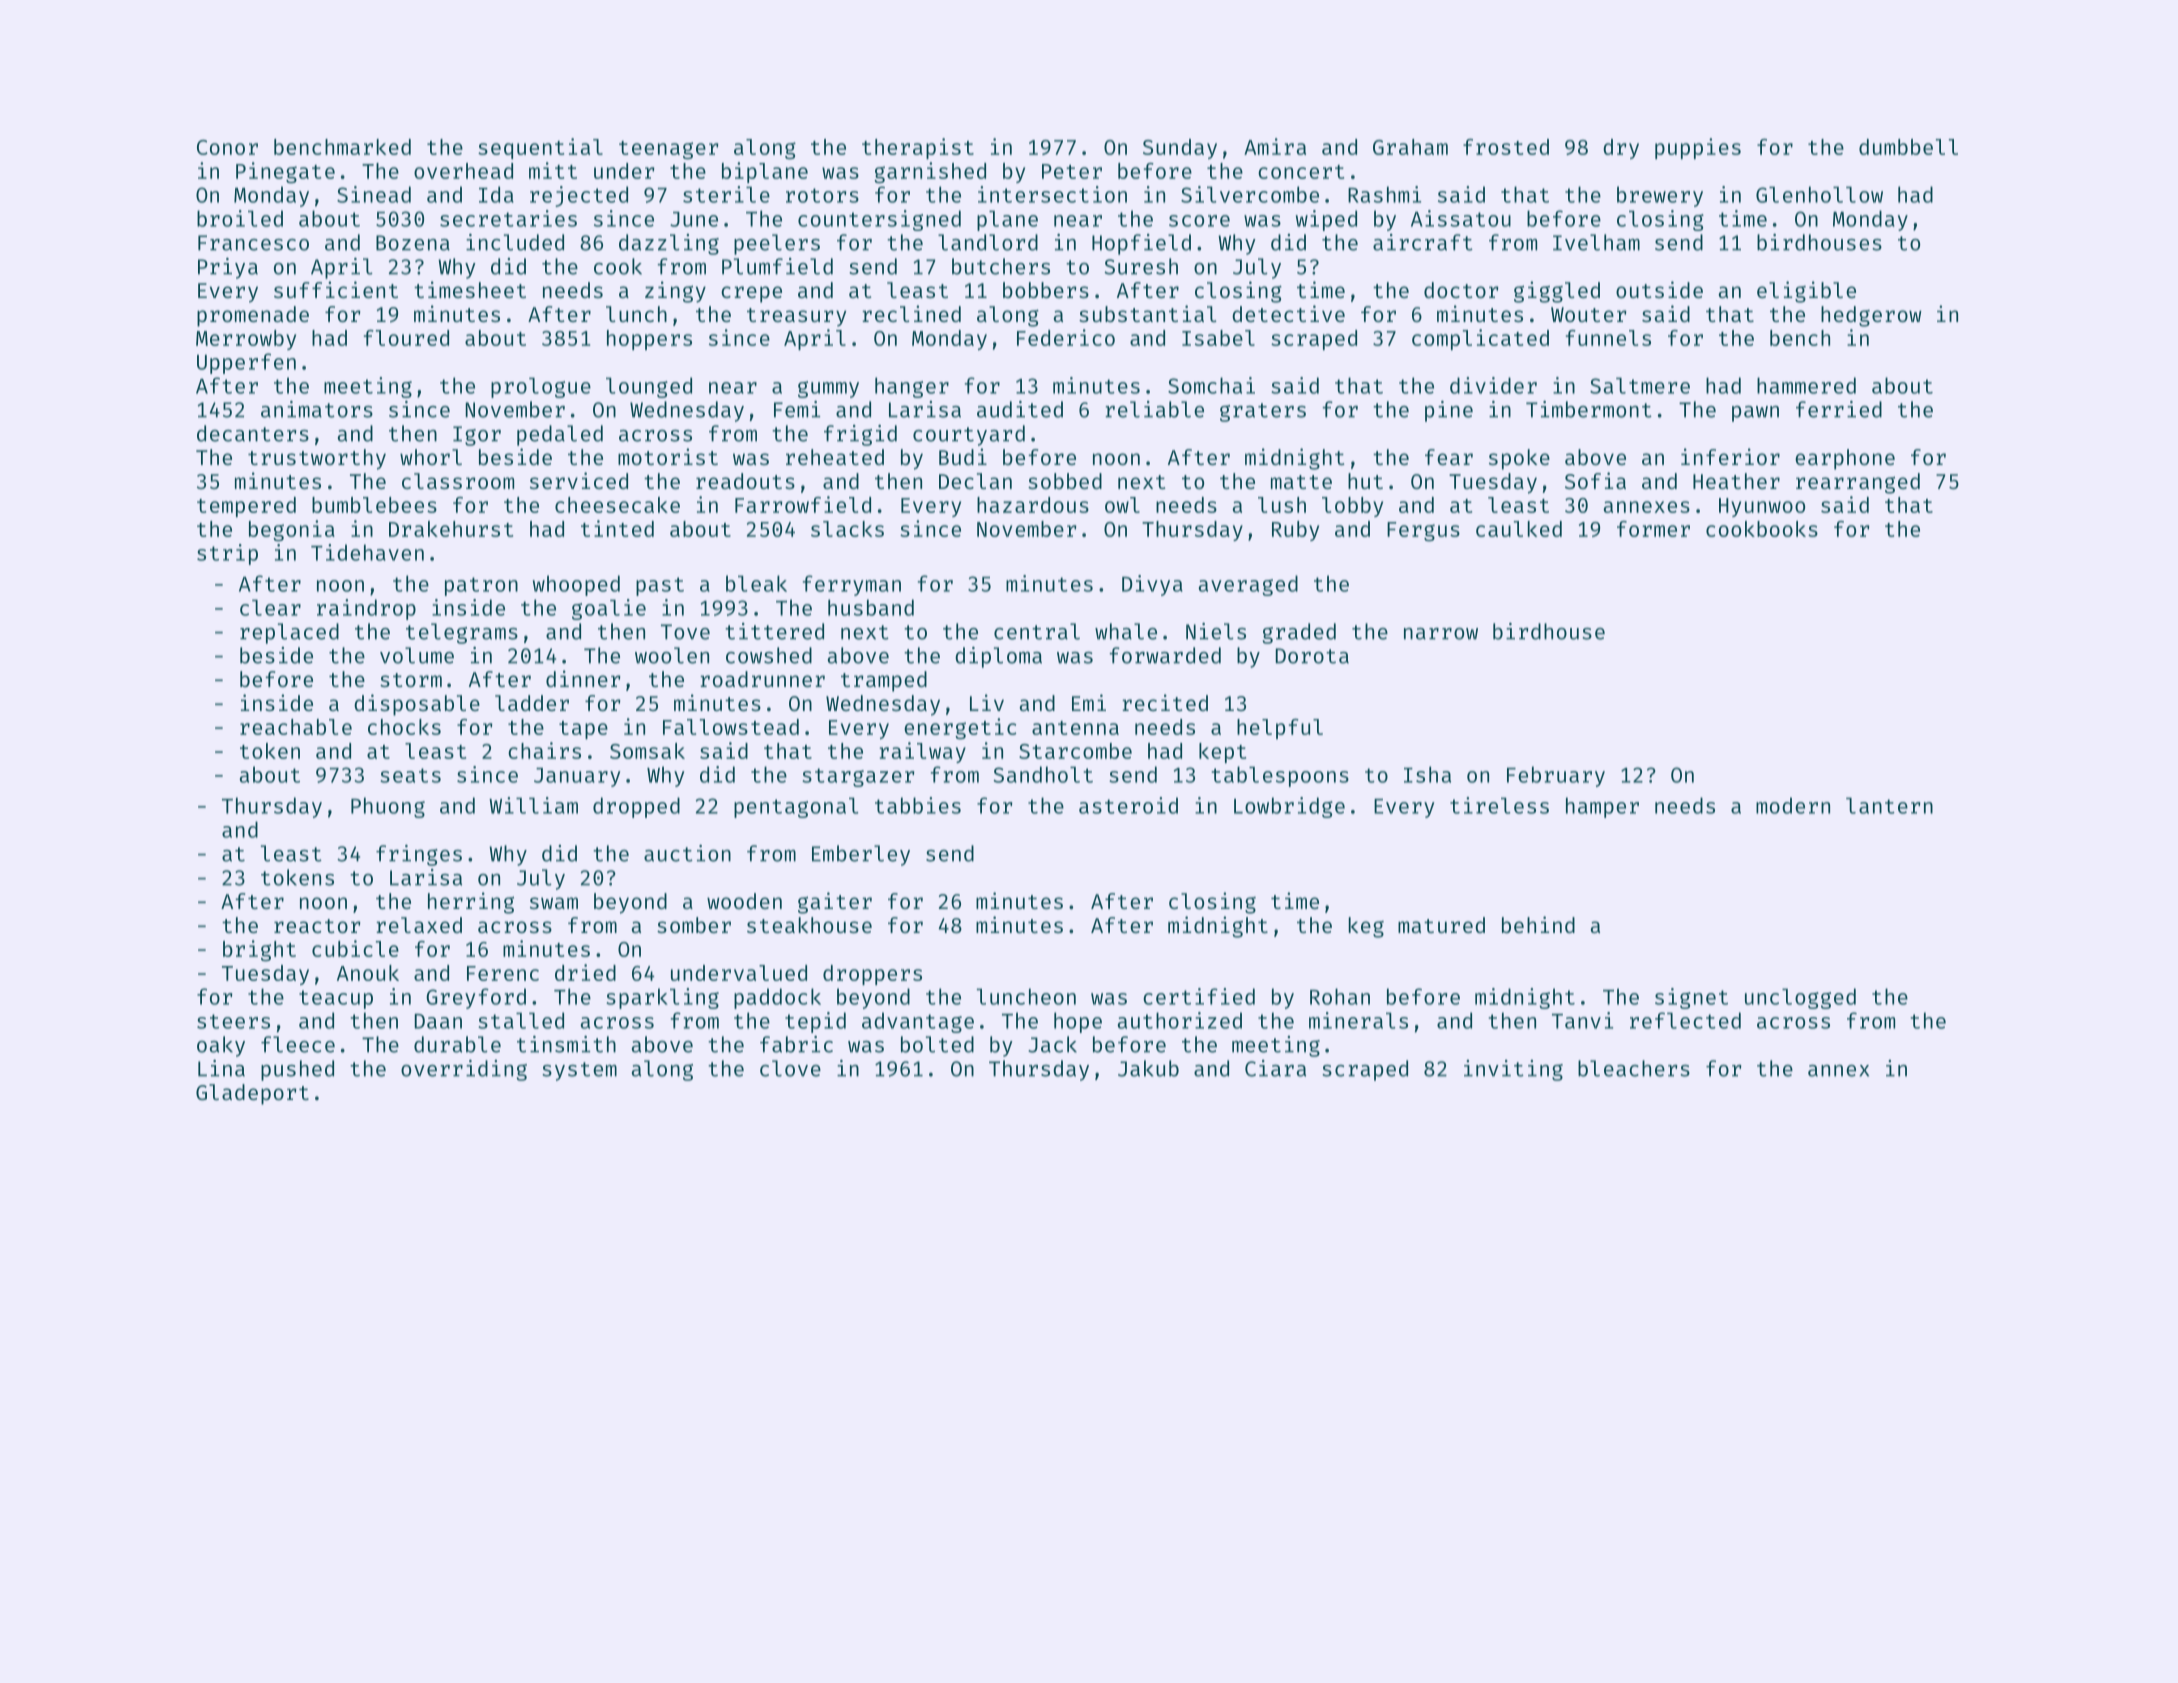 The width and height of the image is (2178, 1683). What do you see at coordinates (233, 1021) in the image?
I see `steers` at bounding box center [233, 1021].
